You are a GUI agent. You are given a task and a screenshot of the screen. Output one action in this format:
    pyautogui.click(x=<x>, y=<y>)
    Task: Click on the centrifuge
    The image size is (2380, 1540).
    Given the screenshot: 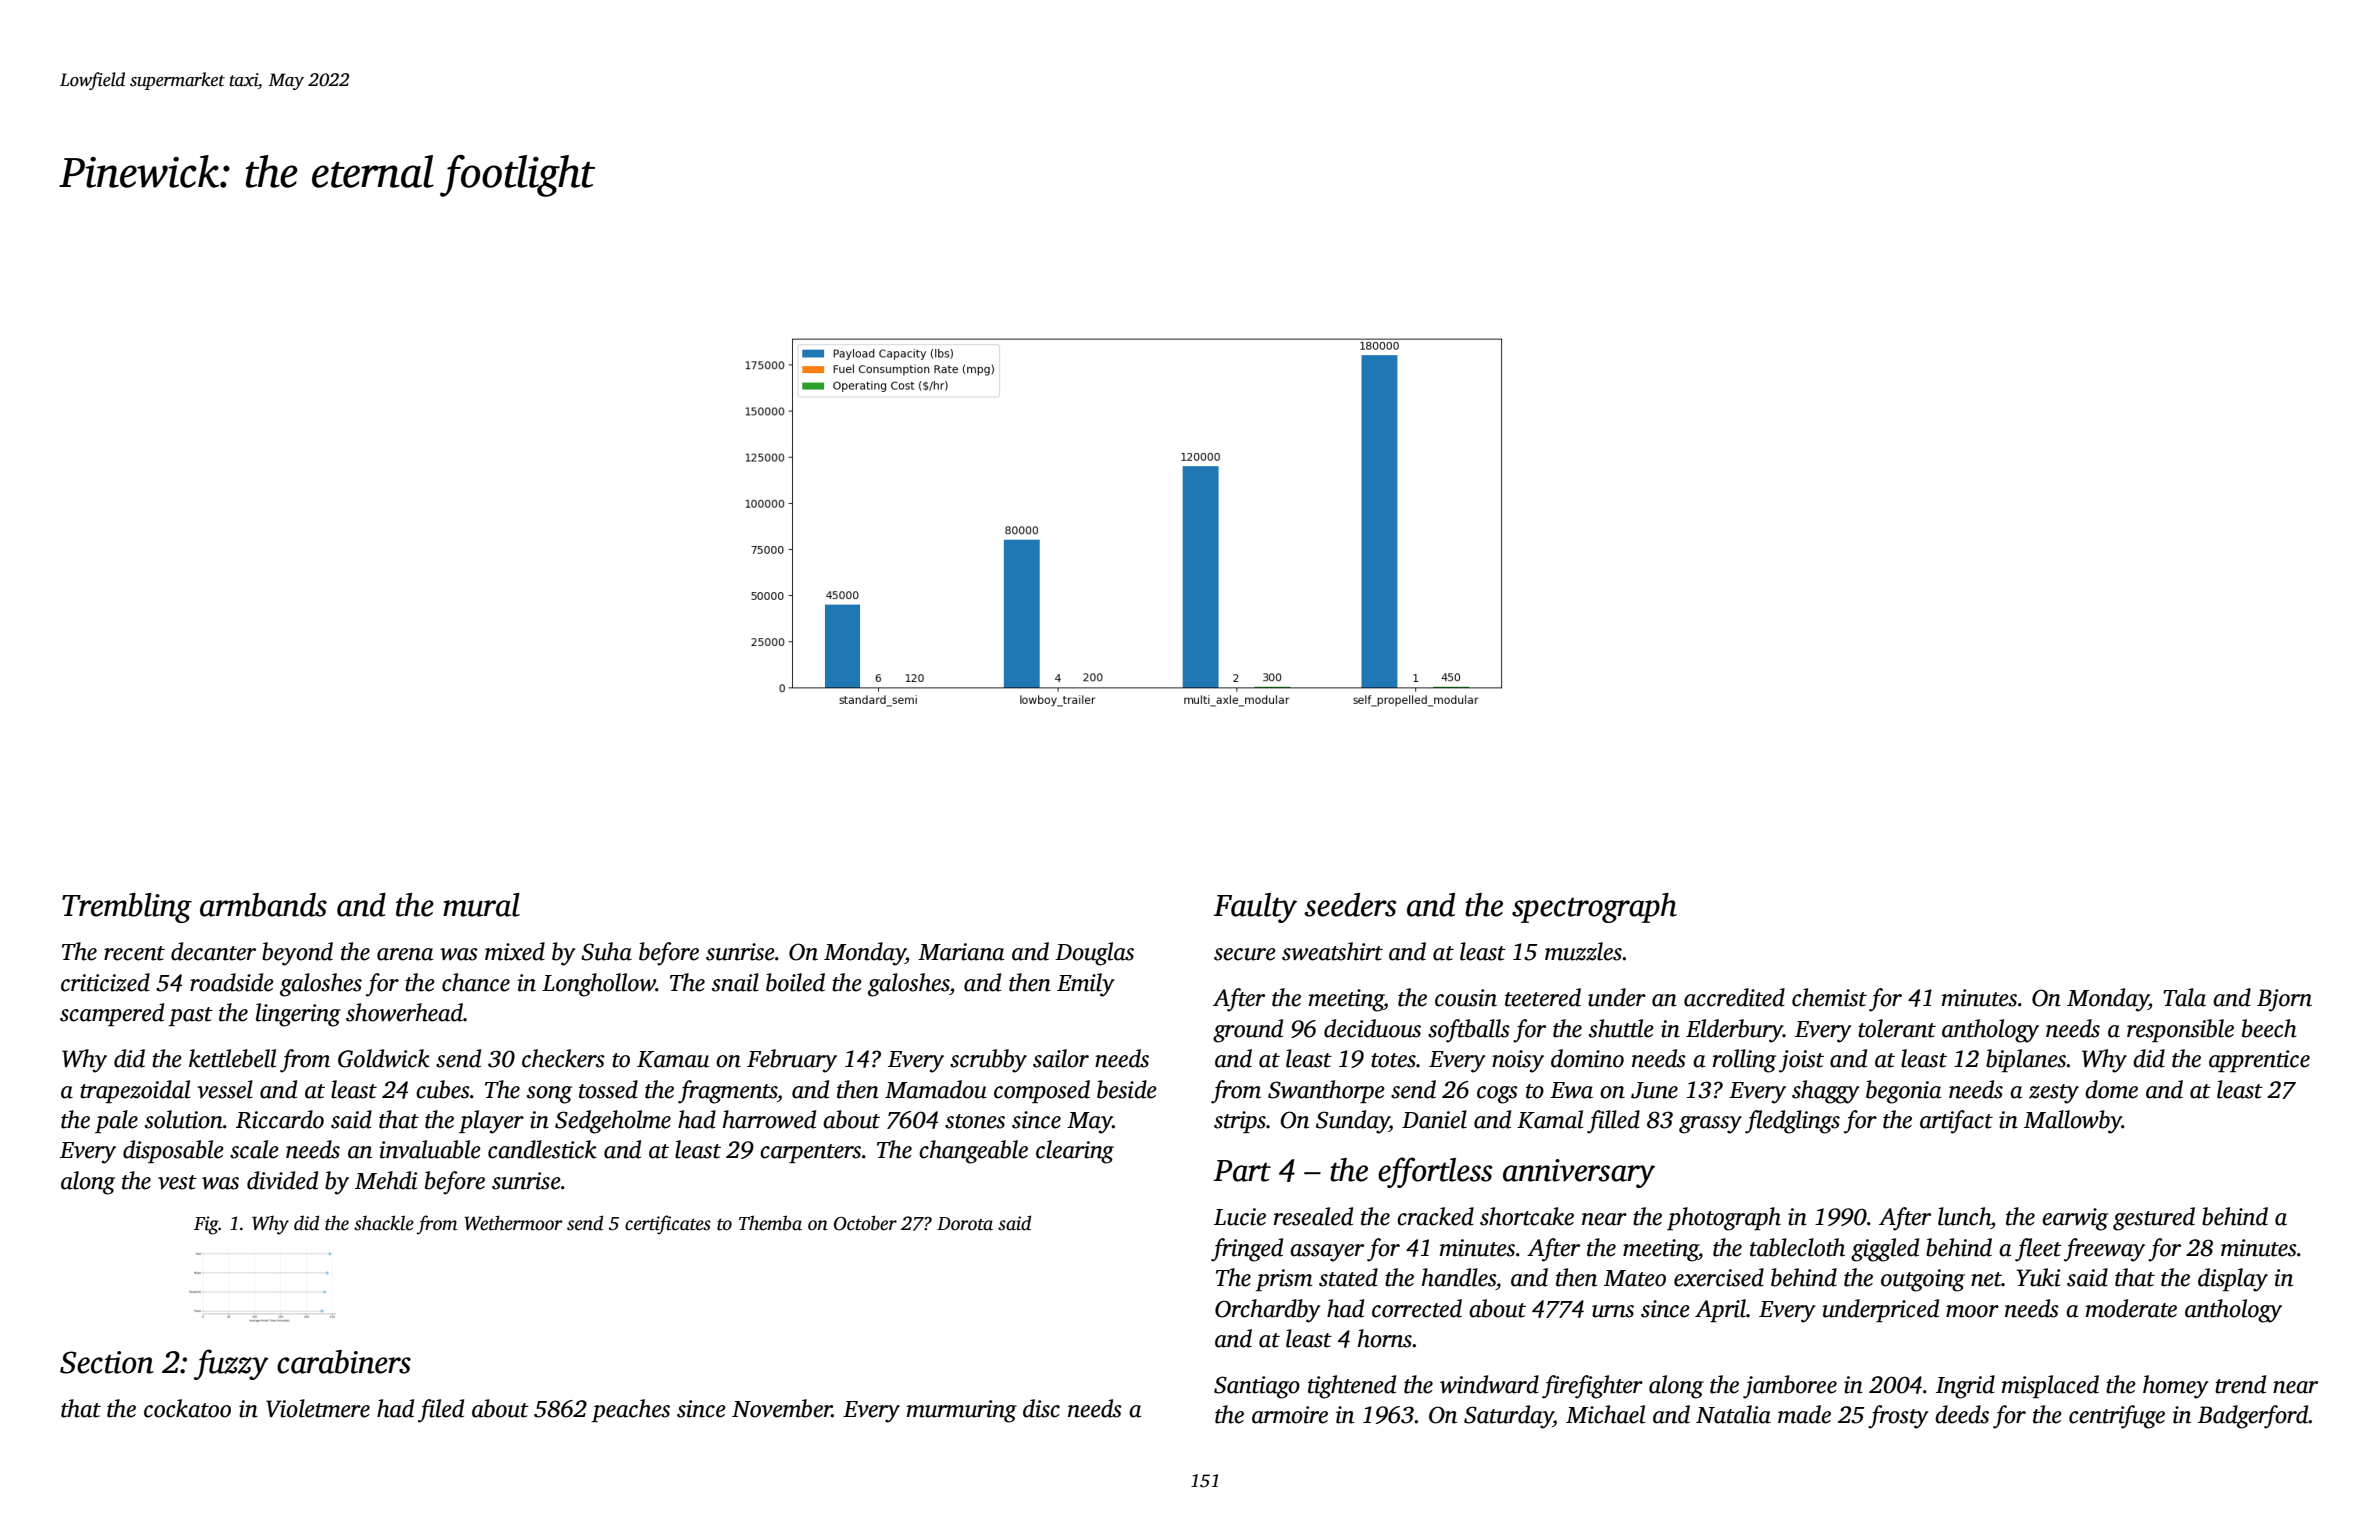 What is the action you would take?
    pyautogui.click(x=2117, y=1417)
